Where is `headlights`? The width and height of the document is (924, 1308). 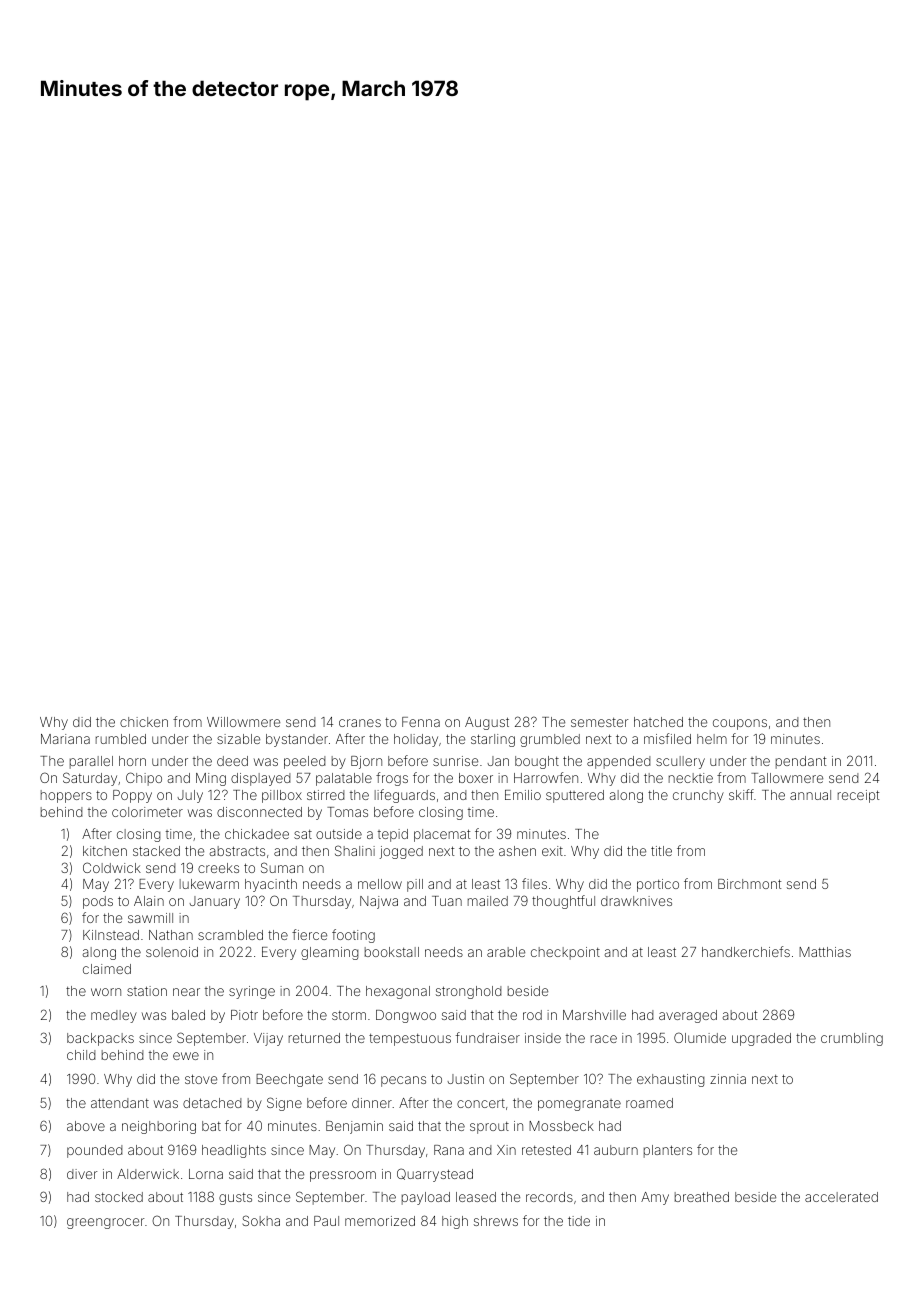 headlights is located at coordinates (234, 1151).
